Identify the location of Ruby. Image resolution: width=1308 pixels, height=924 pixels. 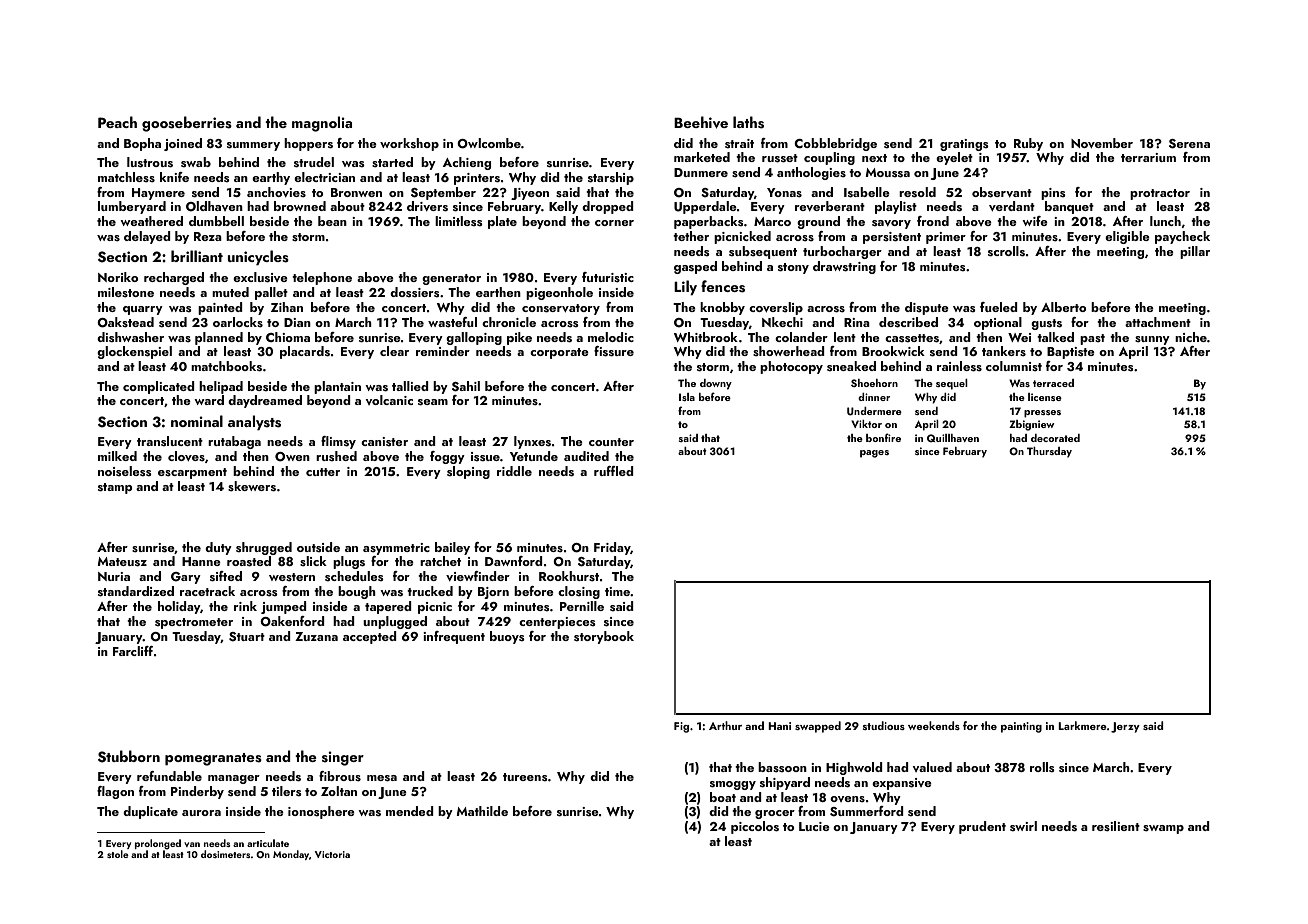
(1028, 144).
